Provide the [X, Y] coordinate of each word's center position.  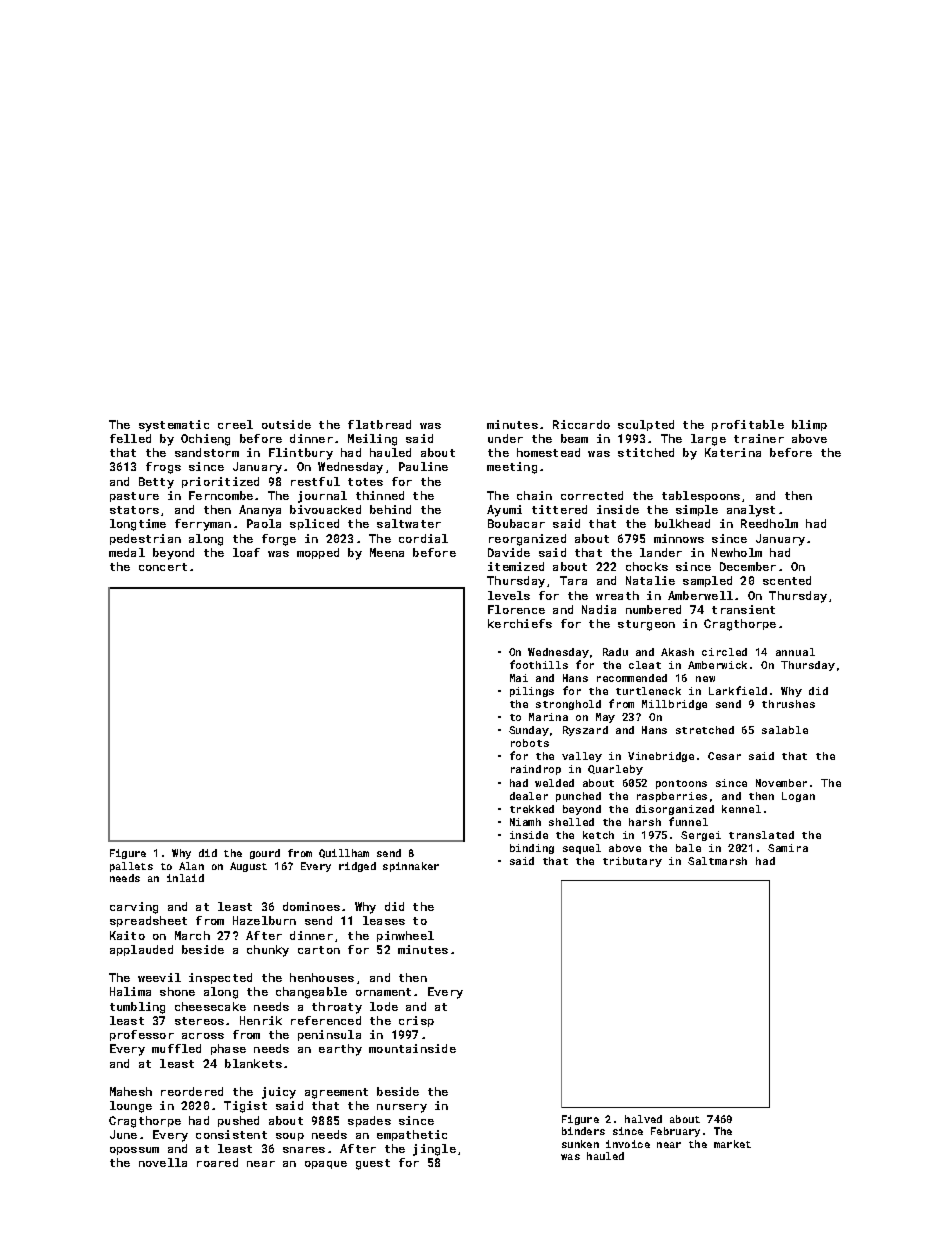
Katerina [733, 452]
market [732, 1144]
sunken [580, 1144]
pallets [131, 867]
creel [235, 424]
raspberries [672, 797]
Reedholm [769, 523]
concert [163, 567]
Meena [387, 552]
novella [163, 1162]
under [505, 438]
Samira [788, 848]
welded [554, 783]
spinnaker [411, 867]
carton [319, 950]
